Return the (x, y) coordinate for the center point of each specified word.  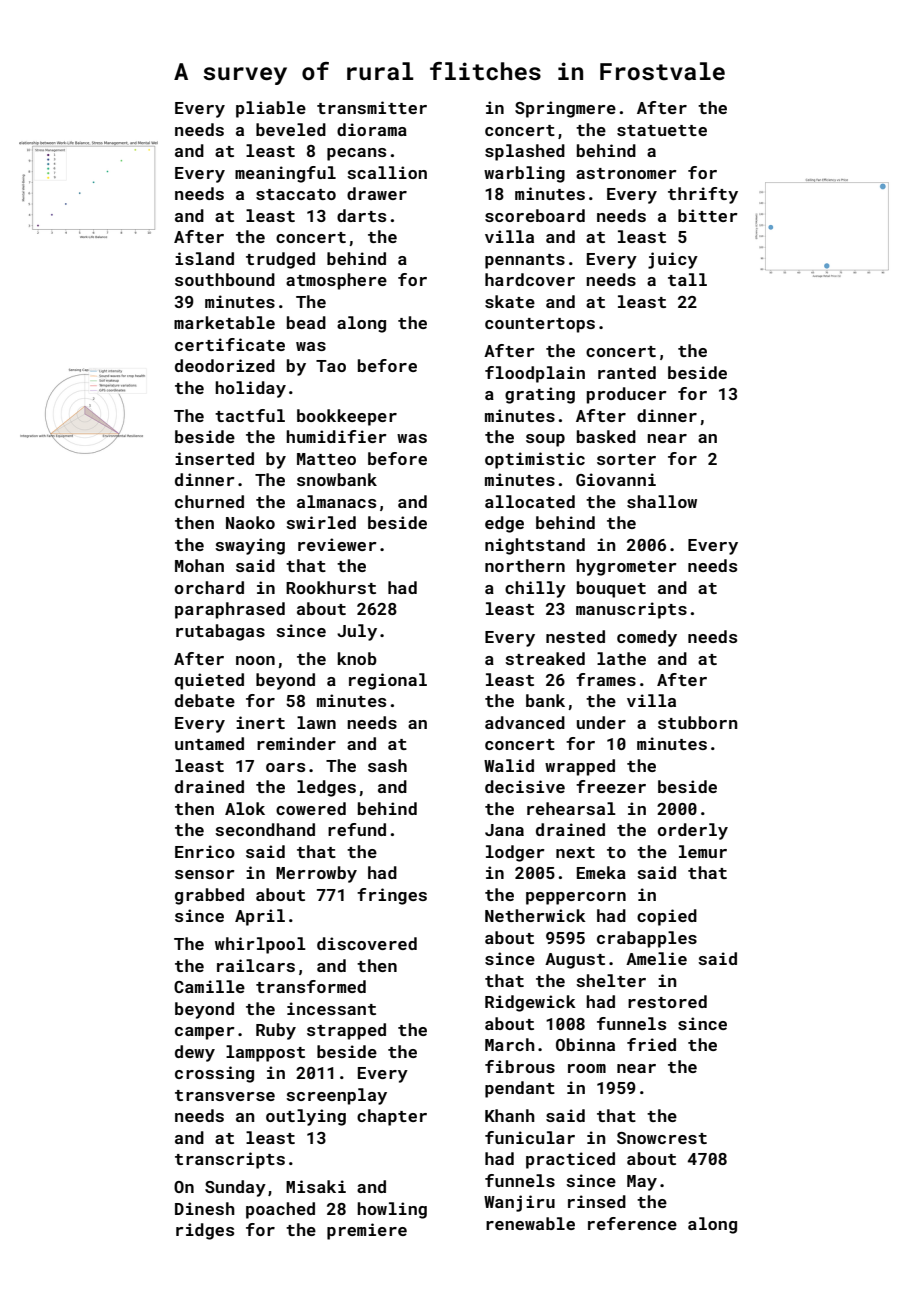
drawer (377, 193)
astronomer (626, 173)
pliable (271, 109)
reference (632, 1223)
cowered (311, 808)
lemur (703, 851)
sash (387, 765)
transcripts (230, 1160)
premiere (367, 1231)
